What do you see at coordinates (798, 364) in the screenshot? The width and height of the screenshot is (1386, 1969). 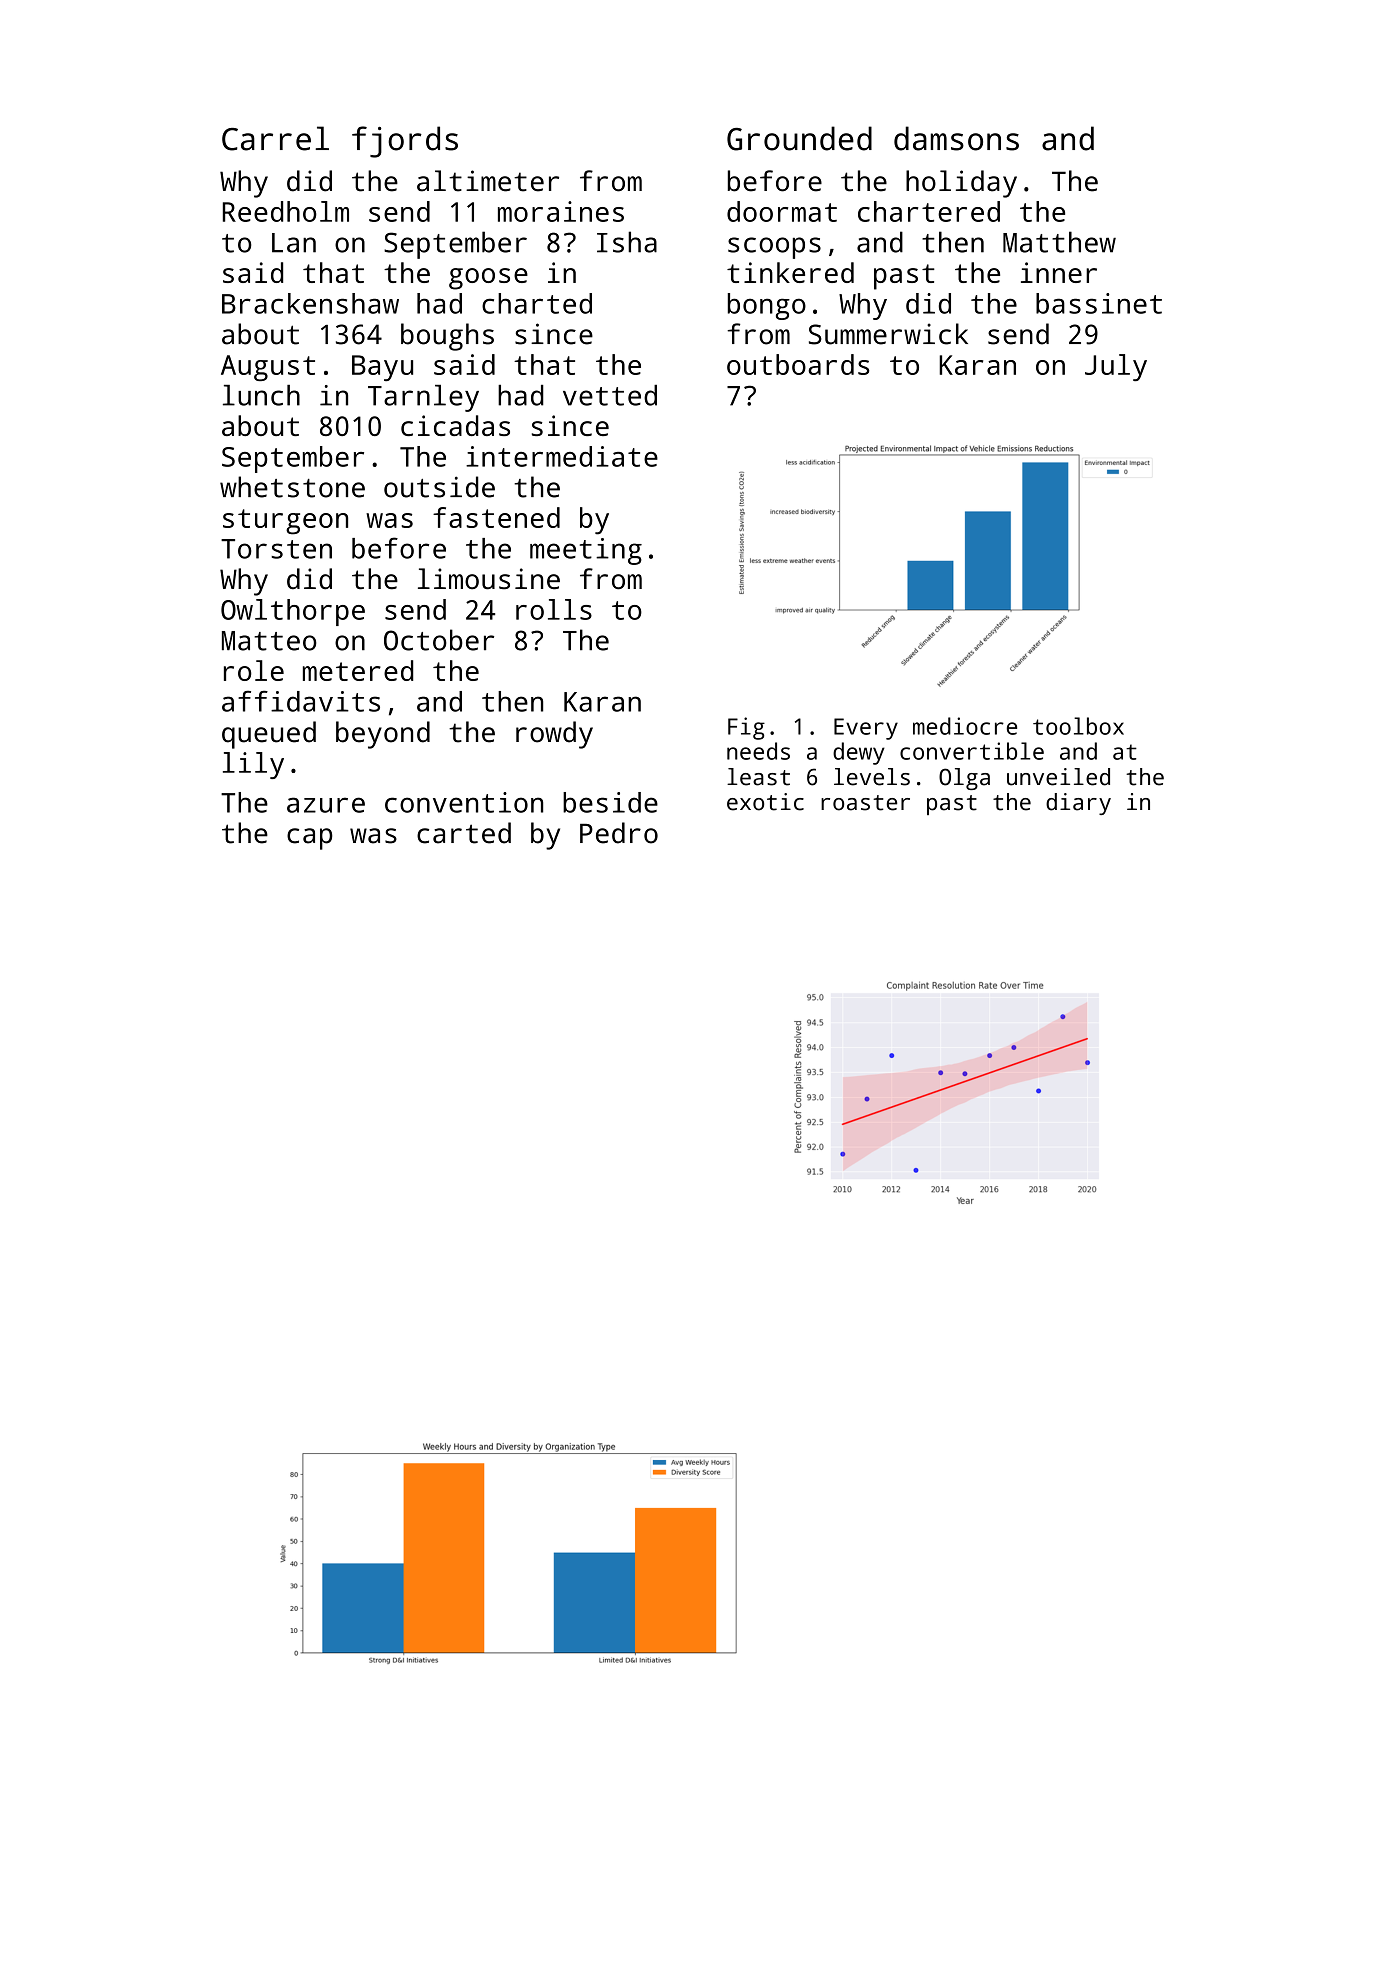 I see `outboards` at bounding box center [798, 364].
